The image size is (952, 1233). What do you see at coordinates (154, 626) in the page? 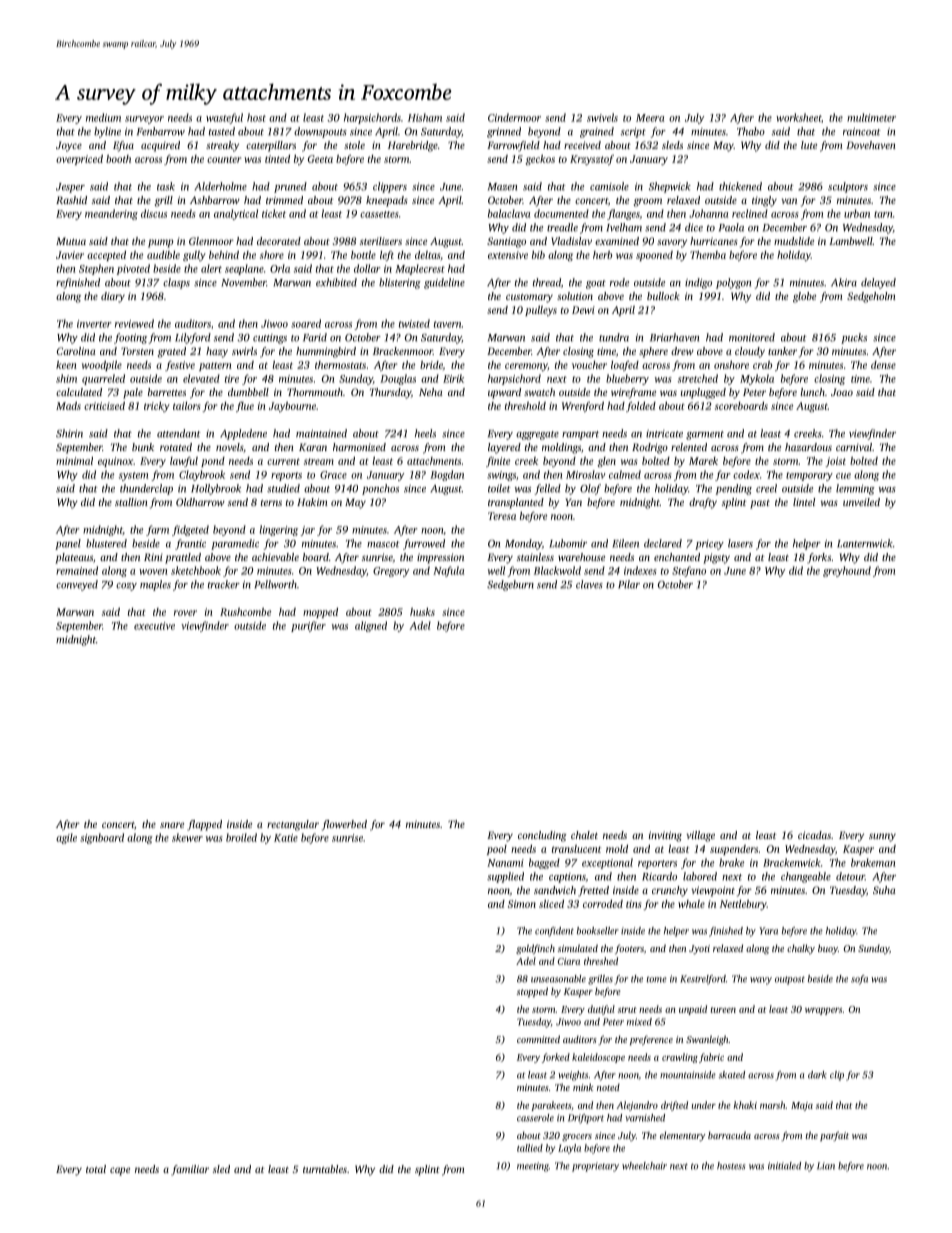
I see `executive` at bounding box center [154, 626].
